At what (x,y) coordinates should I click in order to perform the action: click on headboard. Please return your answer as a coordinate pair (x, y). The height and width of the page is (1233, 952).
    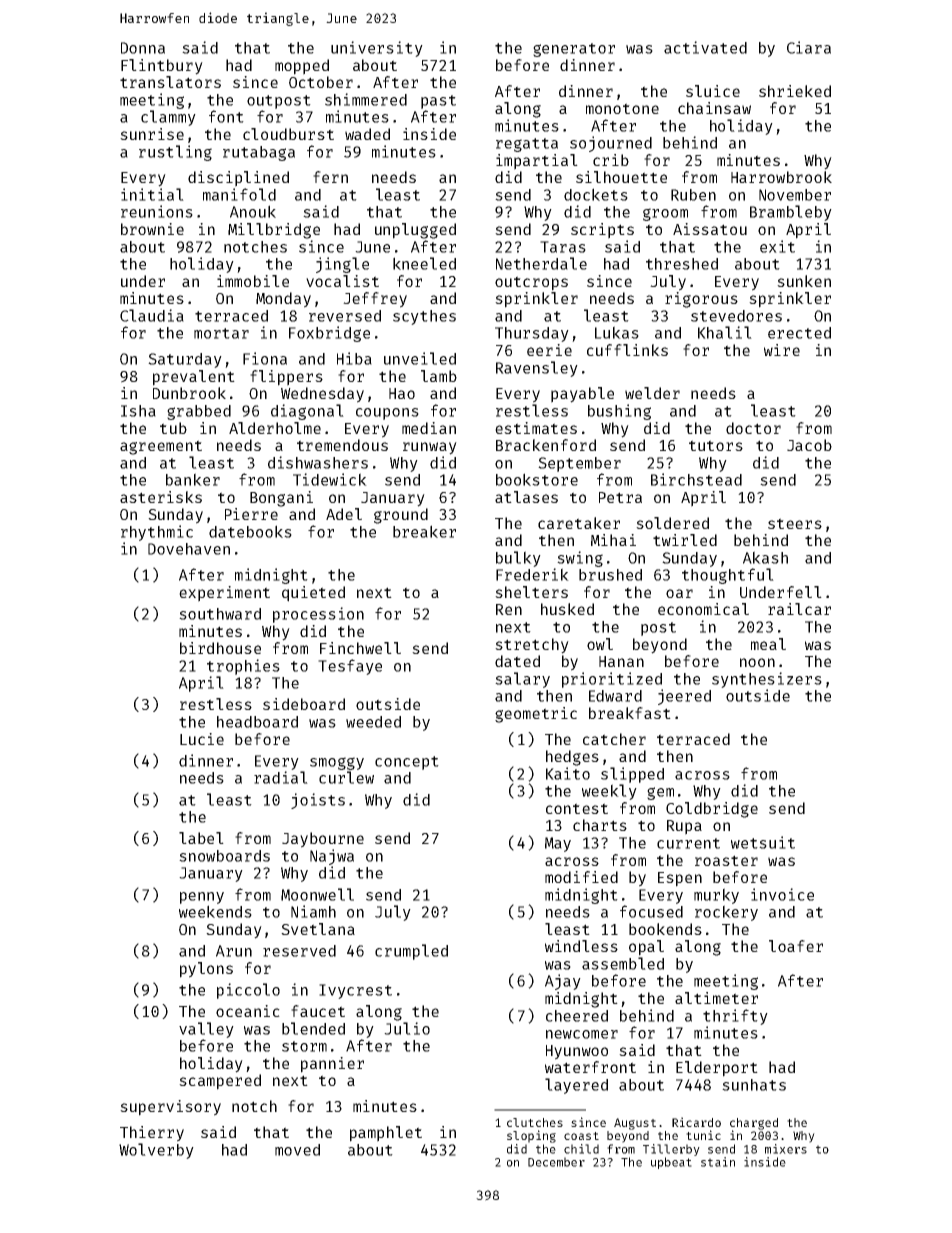
    Looking at the image, I should click on (257, 722).
